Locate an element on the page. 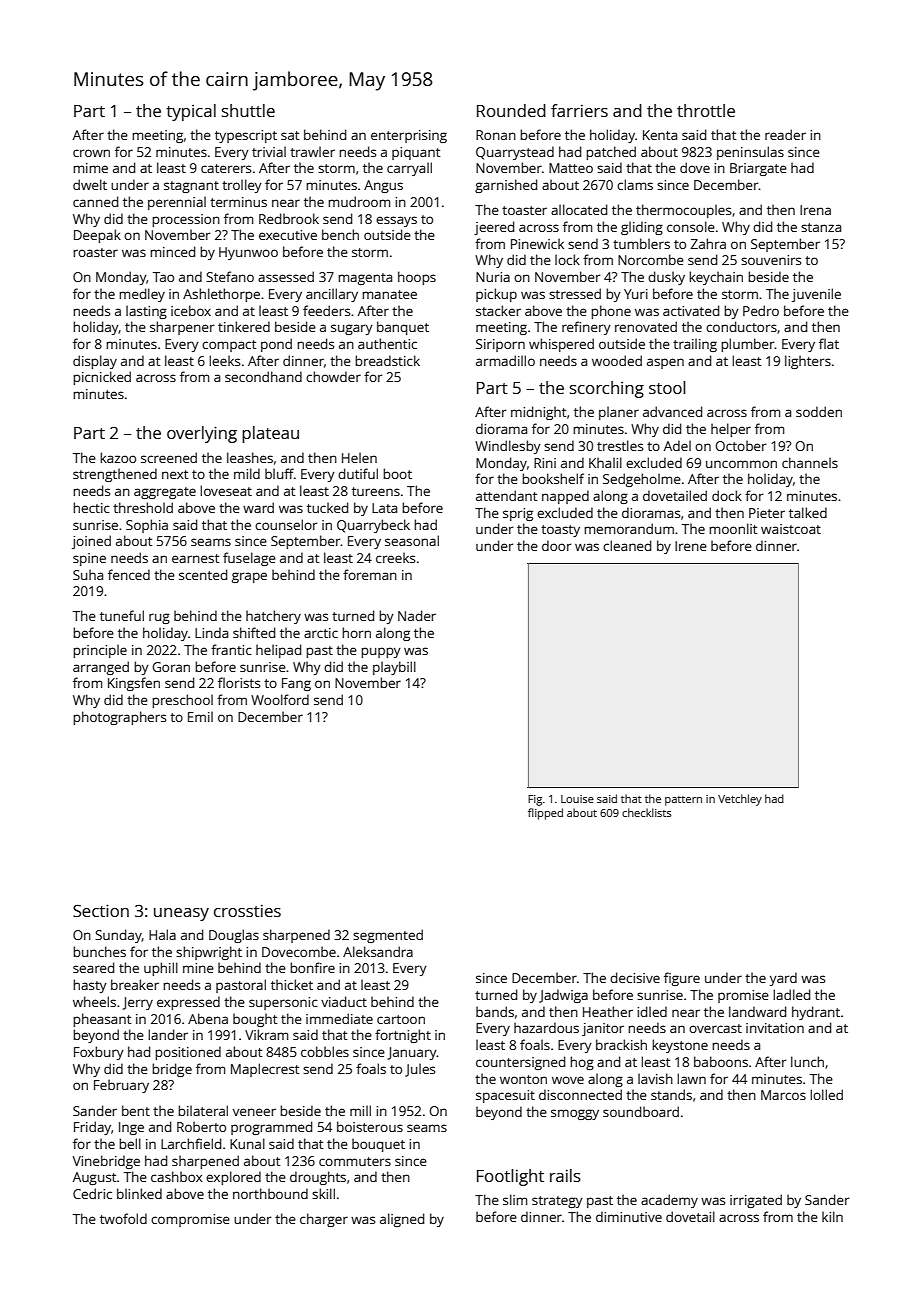 Image resolution: width=924 pixels, height=1308 pixels. plumber is located at coordinates (748, 345).
